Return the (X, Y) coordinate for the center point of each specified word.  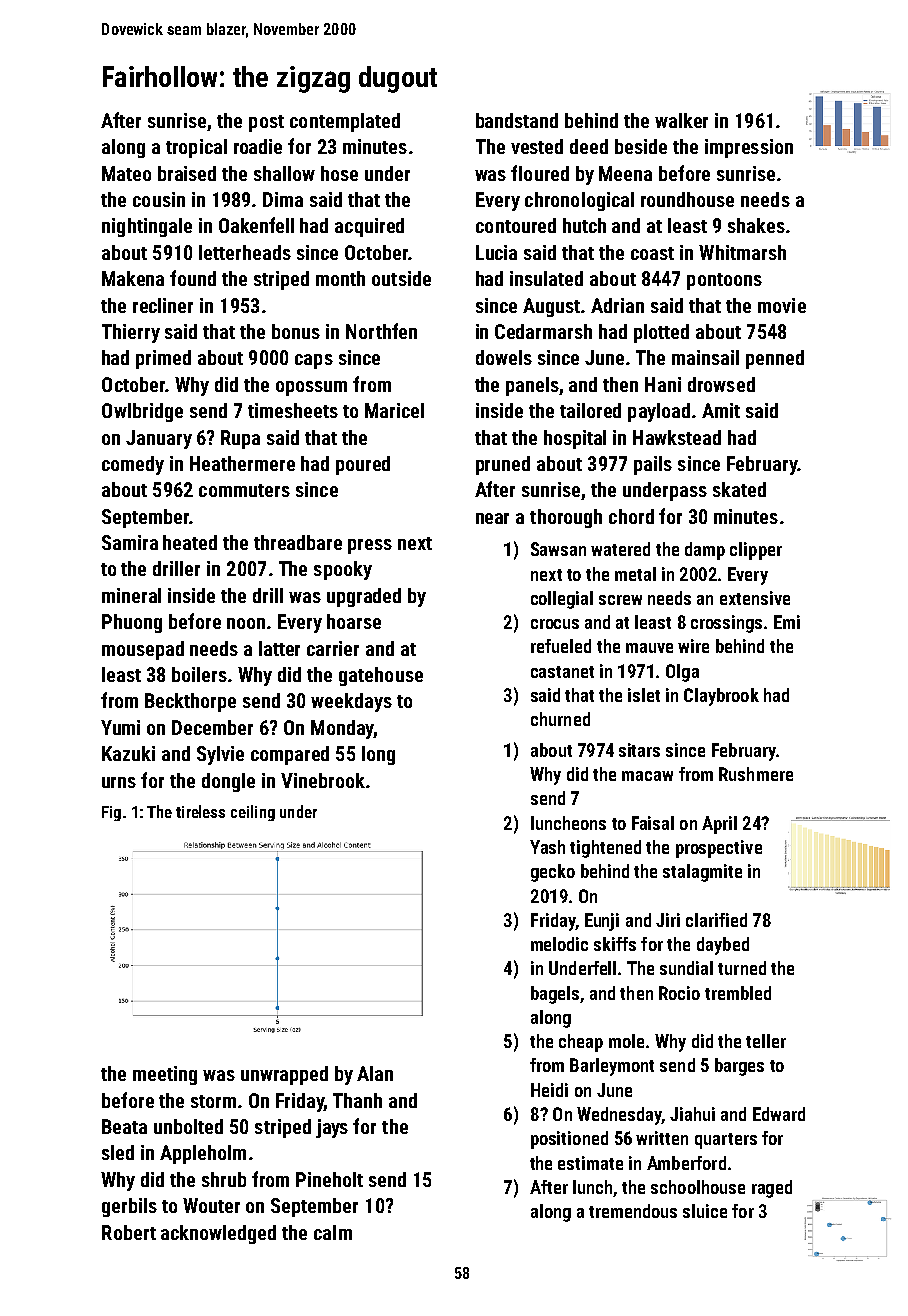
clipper (756, 551)
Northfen (381, 331)
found (193, 278)
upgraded (364, 597)
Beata (124, 1126)
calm (333, 1232)
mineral (131, 595)
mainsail (705, 357)
